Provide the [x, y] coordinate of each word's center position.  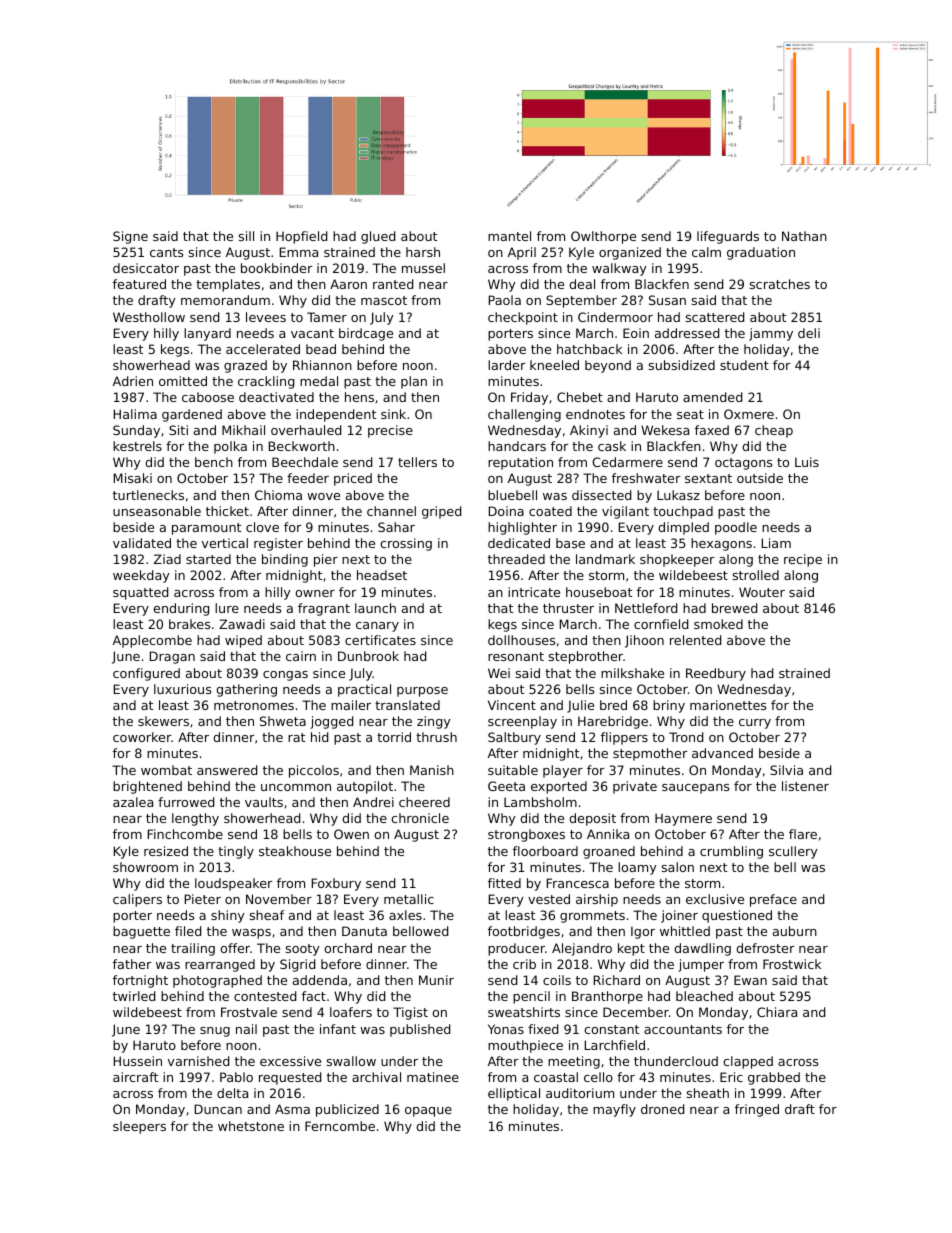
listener [805, 786]
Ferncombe [340, 1126]
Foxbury [336, 884]
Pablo [236, 1077]
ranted [393, 284]
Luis [807, 462]
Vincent [512, 705]
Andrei [373, 802]
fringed [757, 1110]
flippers [624, 738]
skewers [163, 721]
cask [612, 446]
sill [246, 236]
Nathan [804, 236]
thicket [227, 511]
